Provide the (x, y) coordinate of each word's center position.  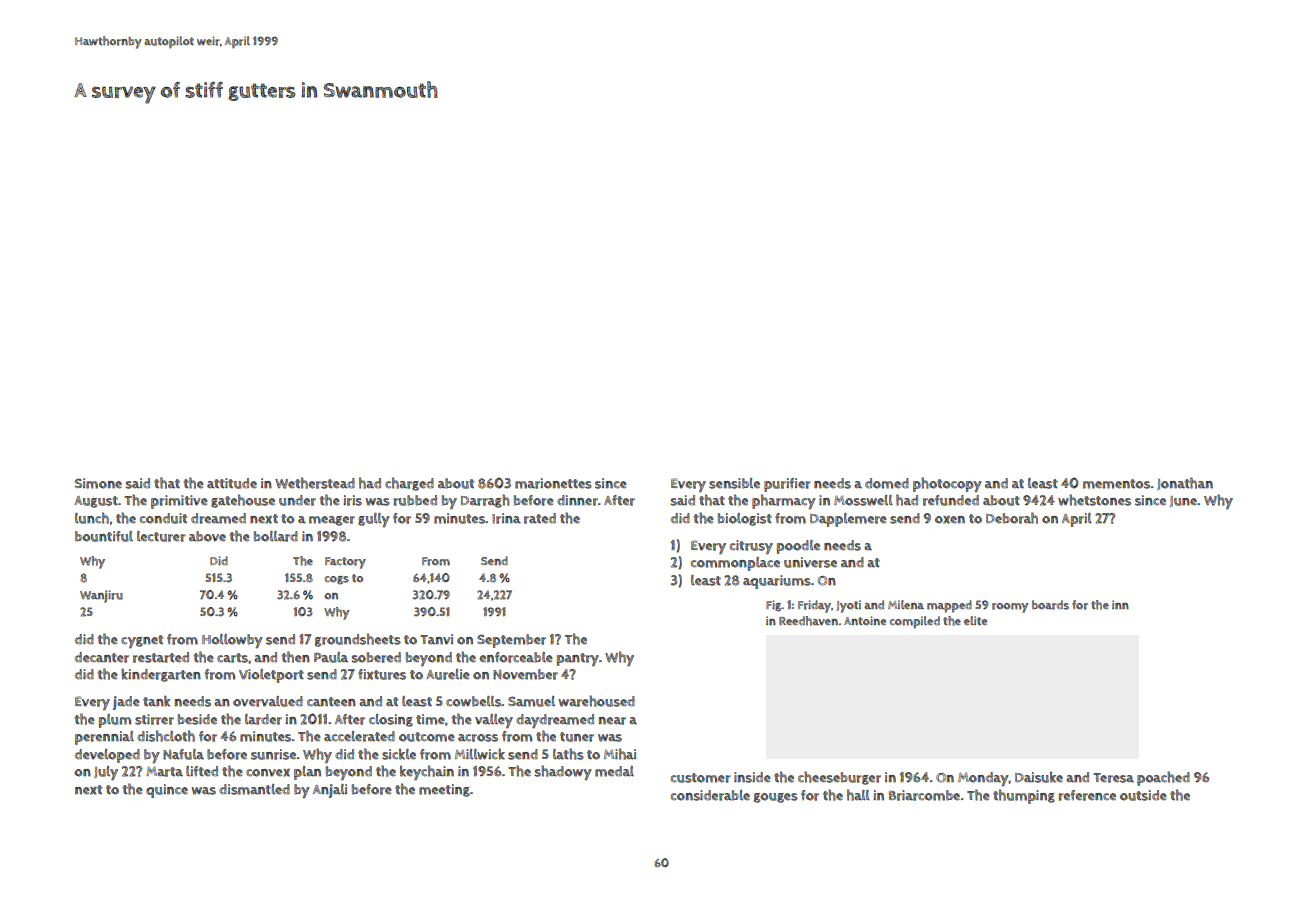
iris (352, 500)
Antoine (865, 621)
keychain (427, 772)
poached (1163, 778)
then (295, 657)
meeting (444, 790)
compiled (915, 622)
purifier (787, 485)
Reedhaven (808, 621)
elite (975, 620)
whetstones (1094, 500)
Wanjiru (101, 596)
